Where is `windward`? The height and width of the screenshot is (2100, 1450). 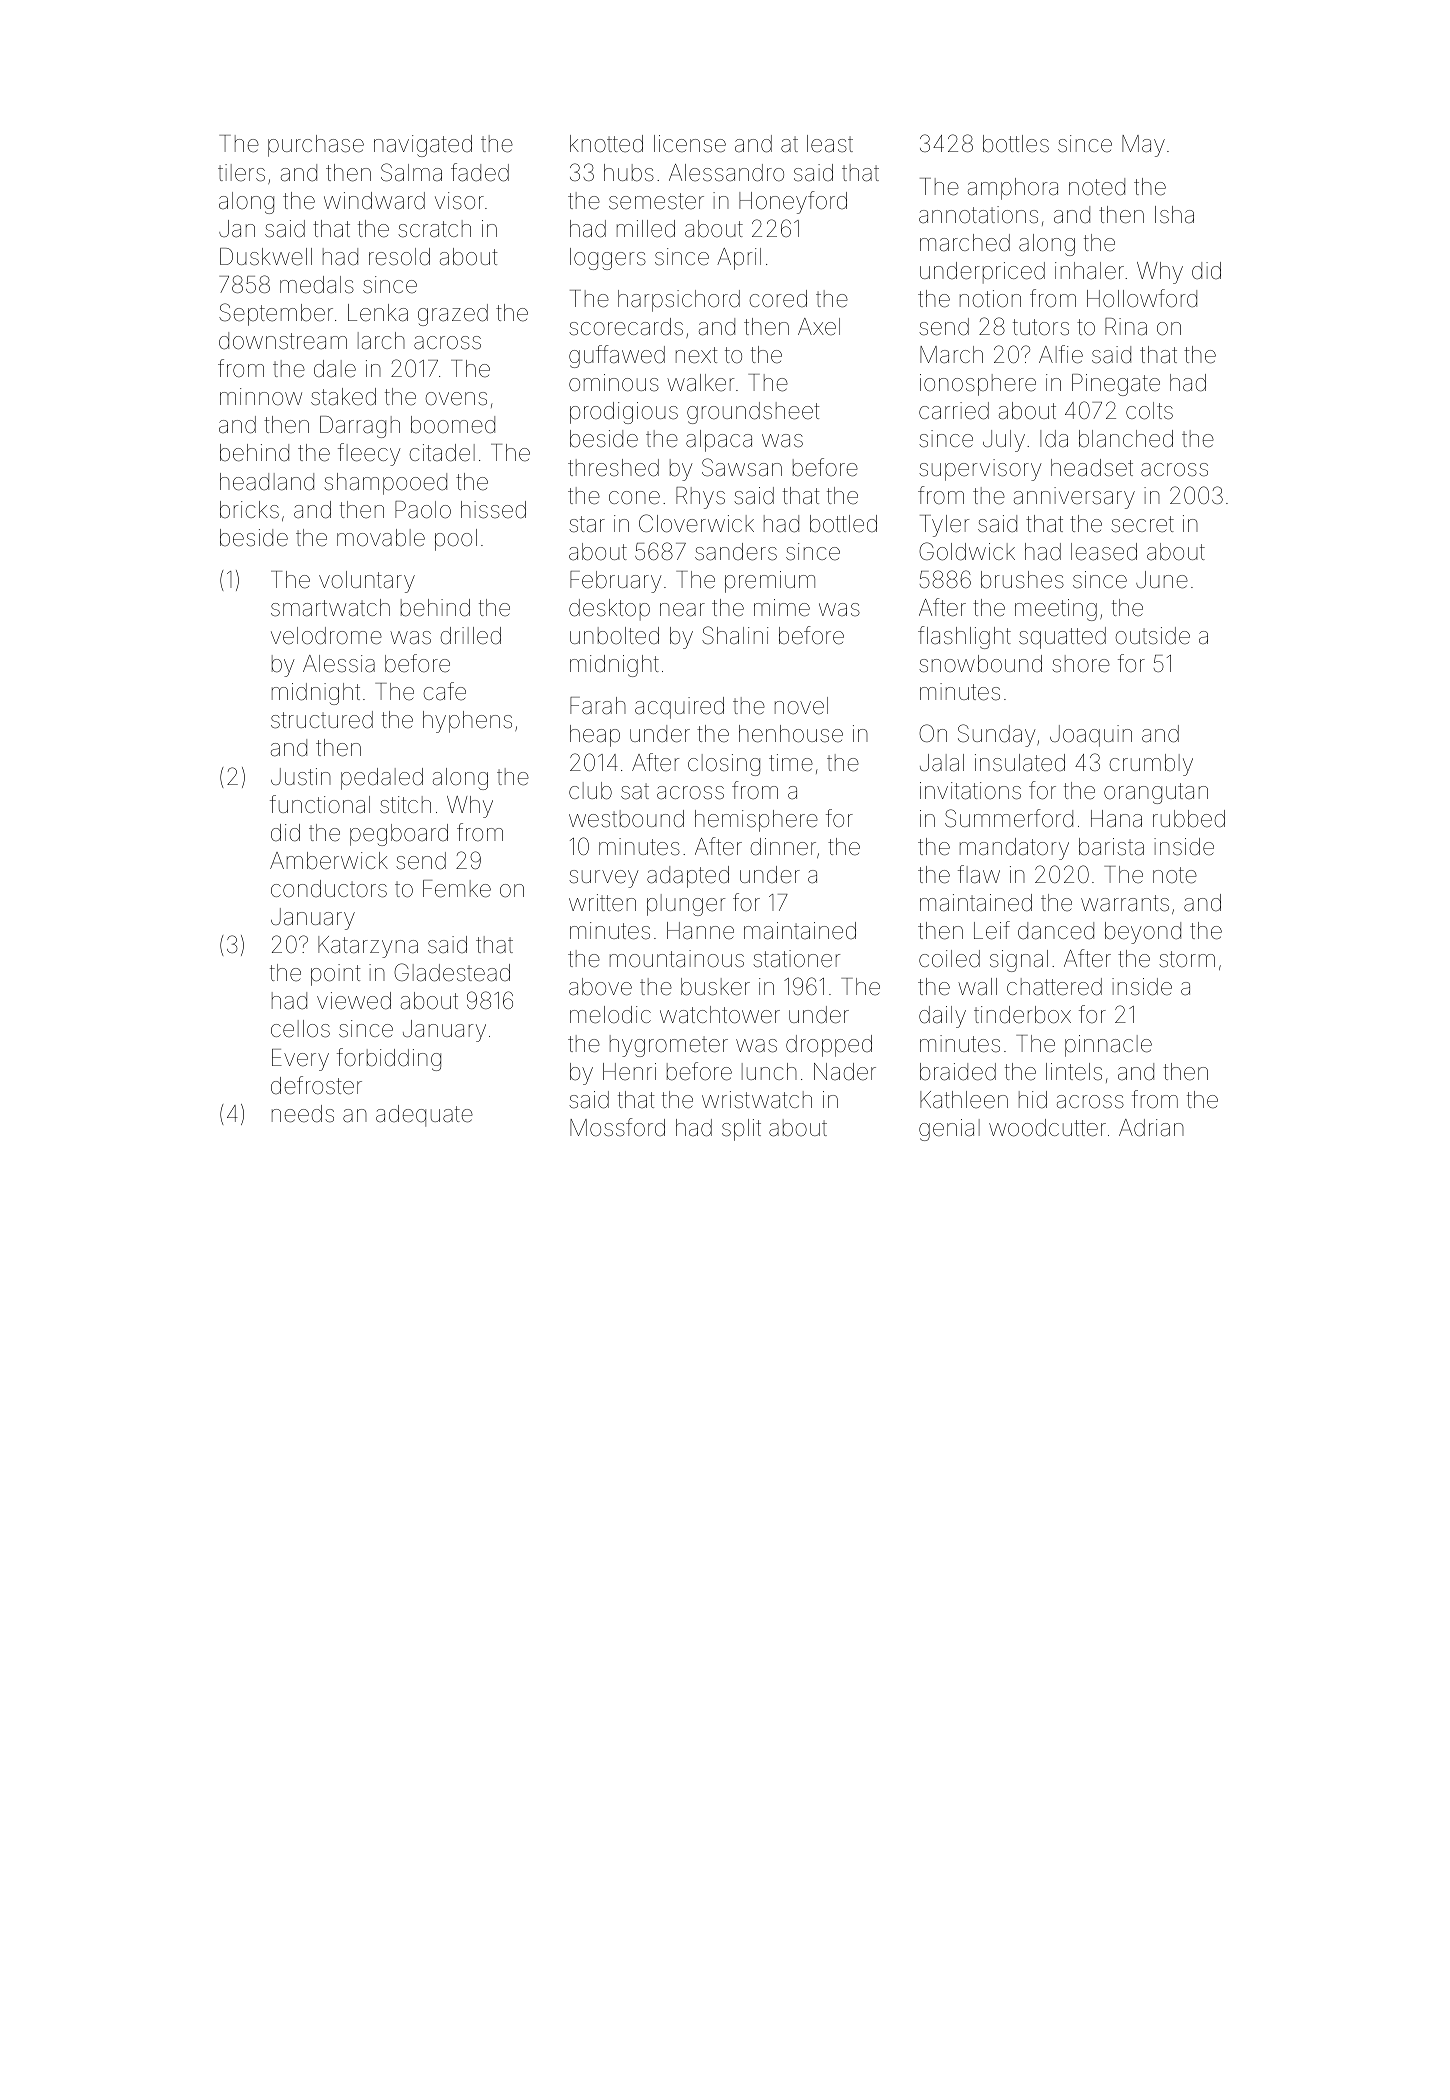 windward is located at coordinates (374, 201).
